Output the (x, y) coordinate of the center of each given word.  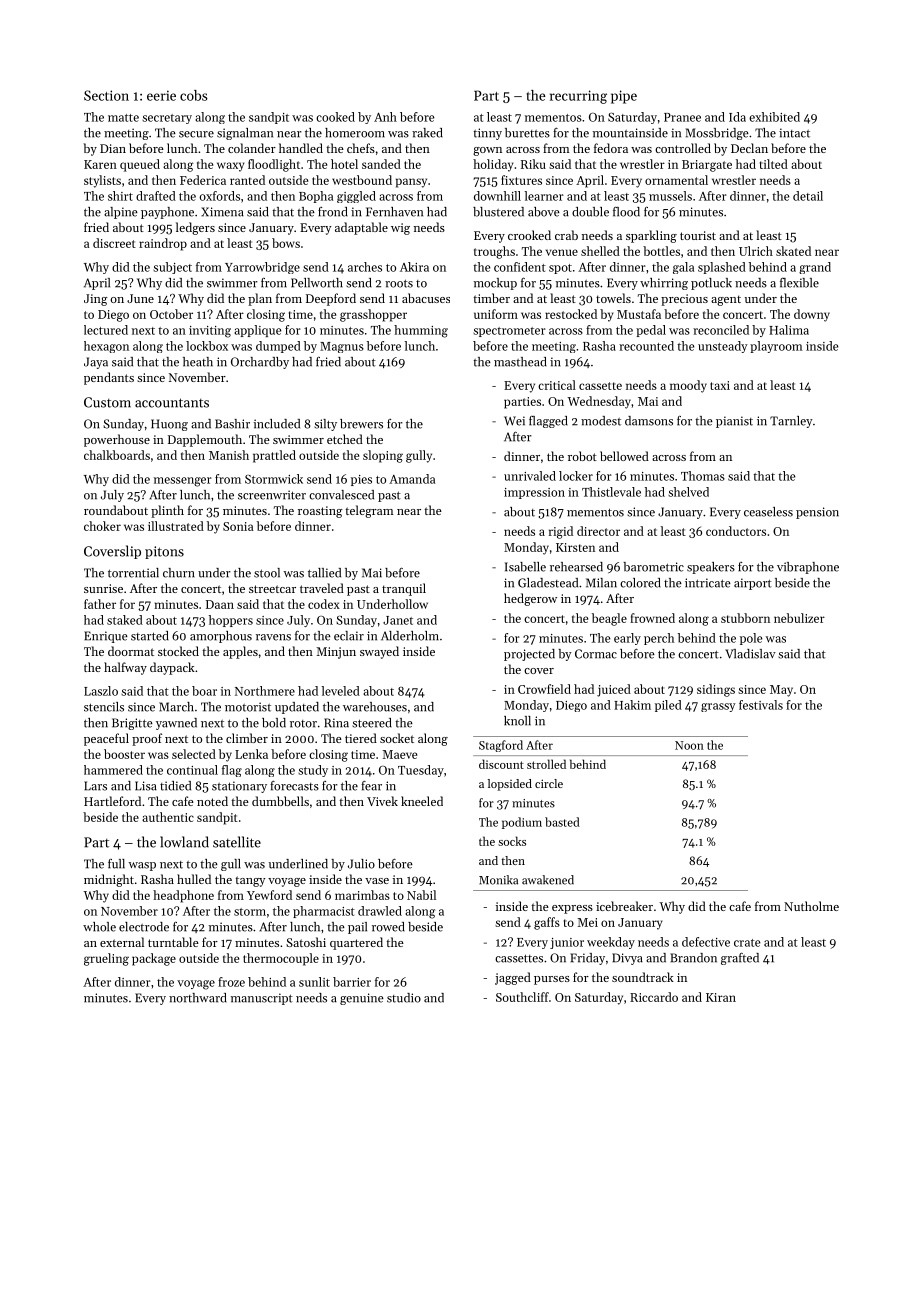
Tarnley (791, 422)
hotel (344, 164)
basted (562, 822)
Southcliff (522, 997)
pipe (624, 97)
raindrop (163, 244)
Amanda (412, 479)
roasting (320, 512)
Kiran (721, 997)
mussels (670, 196)
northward (198, 998)
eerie (161, 95)
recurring (578, 97)
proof (147, 739)
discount (501, 764)
